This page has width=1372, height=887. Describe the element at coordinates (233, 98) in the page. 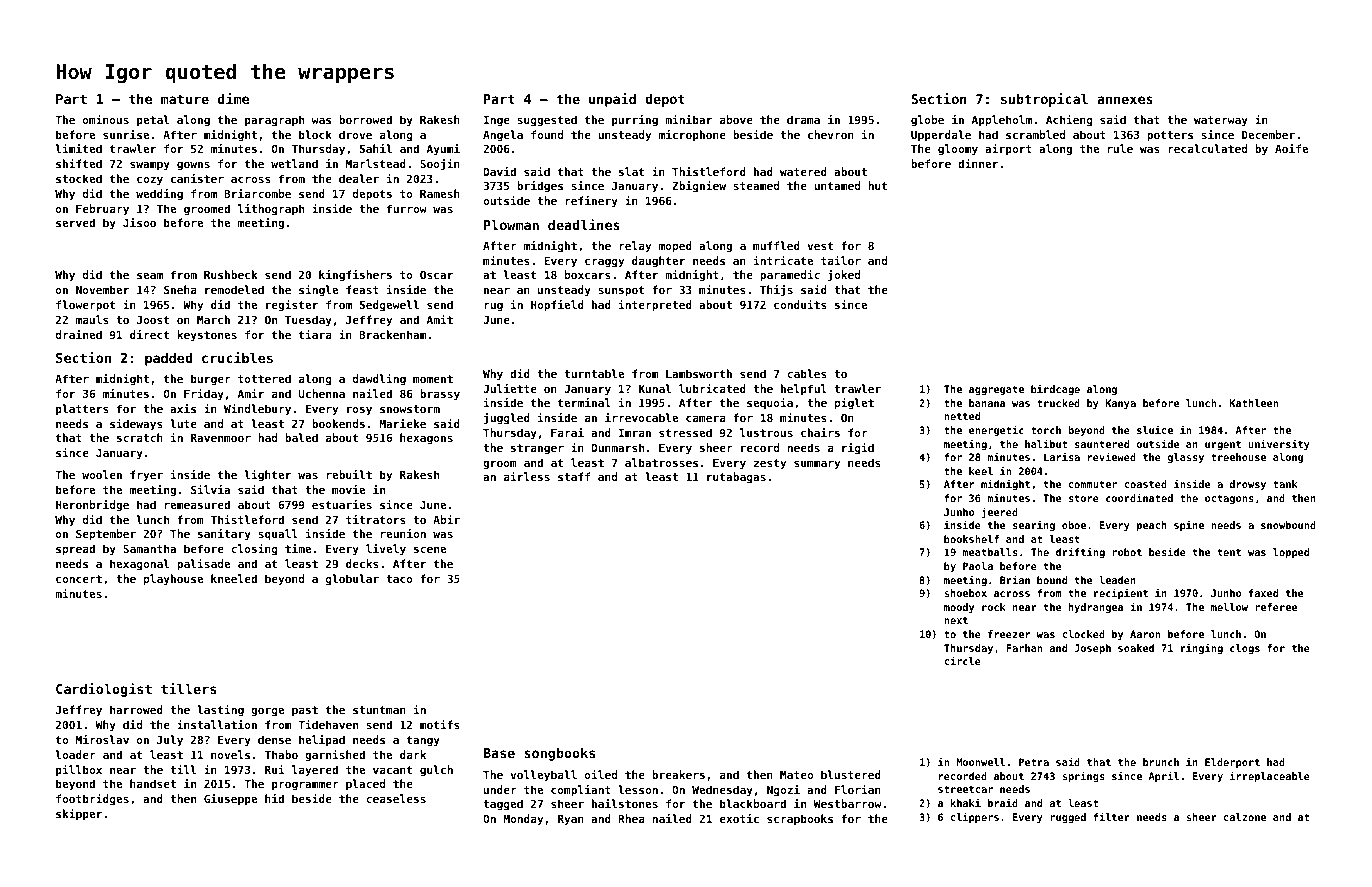

I see `dime` at that location.
